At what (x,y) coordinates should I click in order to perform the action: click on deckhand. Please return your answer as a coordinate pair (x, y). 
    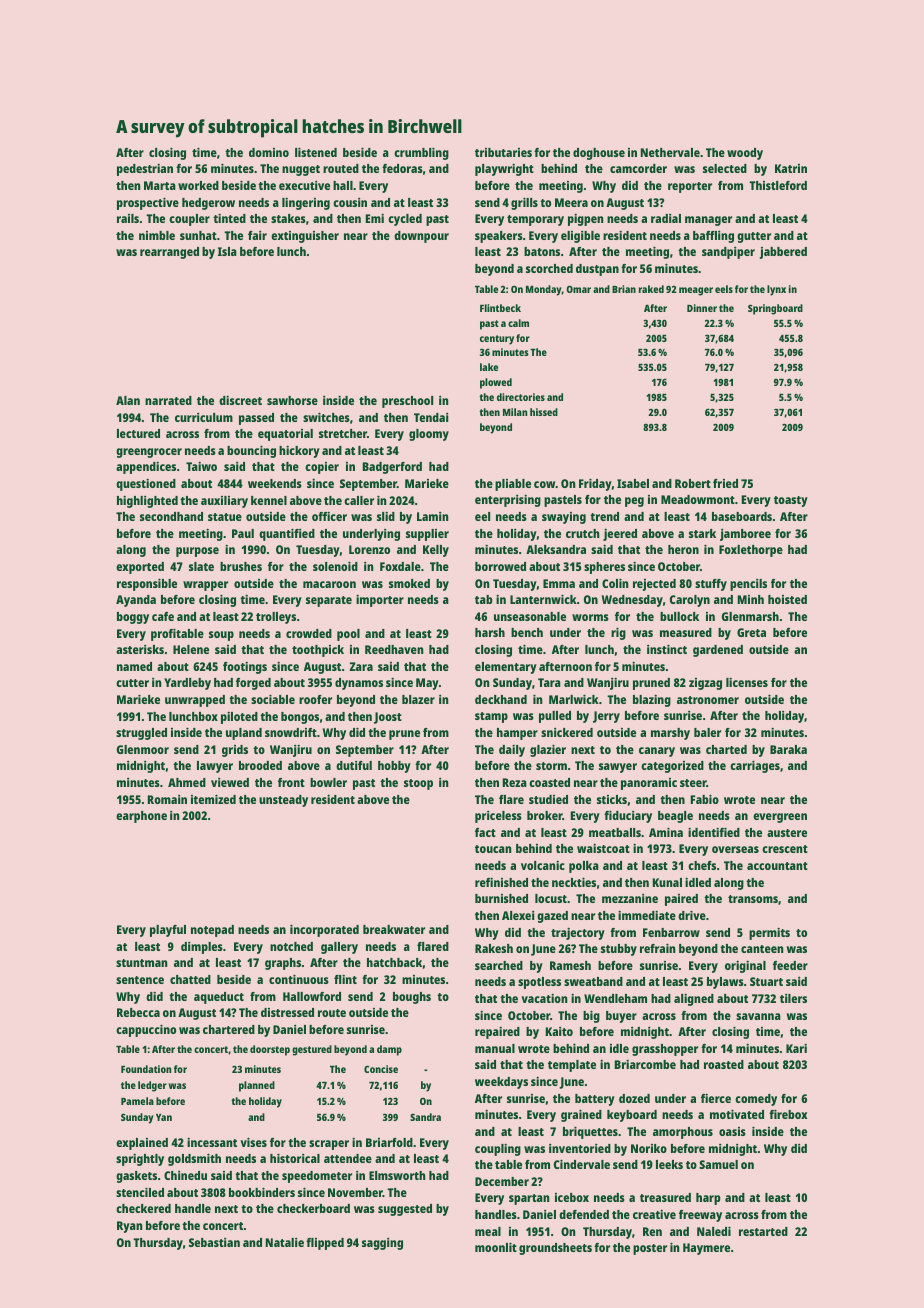
    Looking at the image, I should click on (501, 699).
